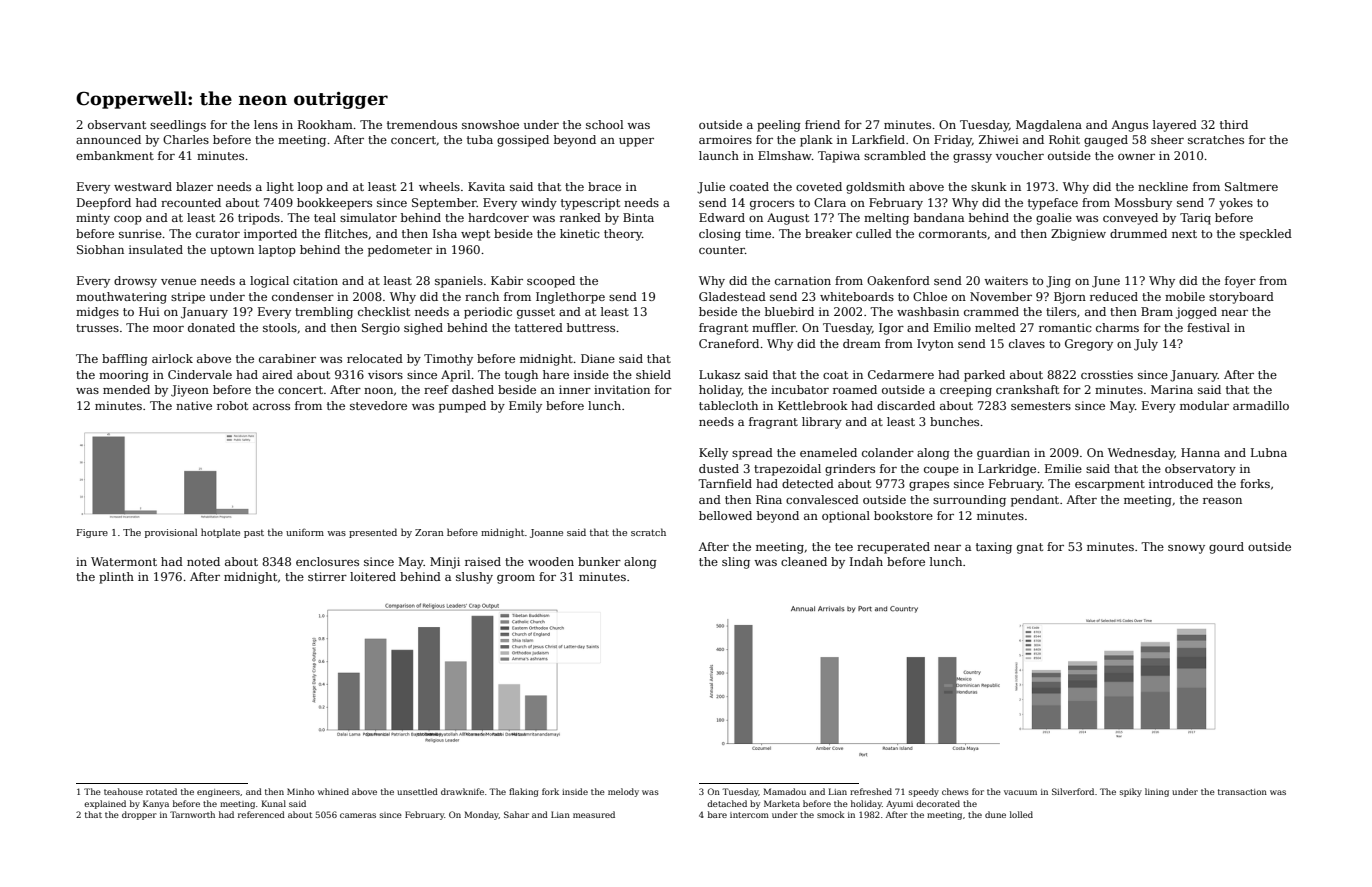 Image resolution: width=1372 pixels, height=887 pixels. Describe the element at coordinates (866, 561) in the image. I see `Indah` at that location.
